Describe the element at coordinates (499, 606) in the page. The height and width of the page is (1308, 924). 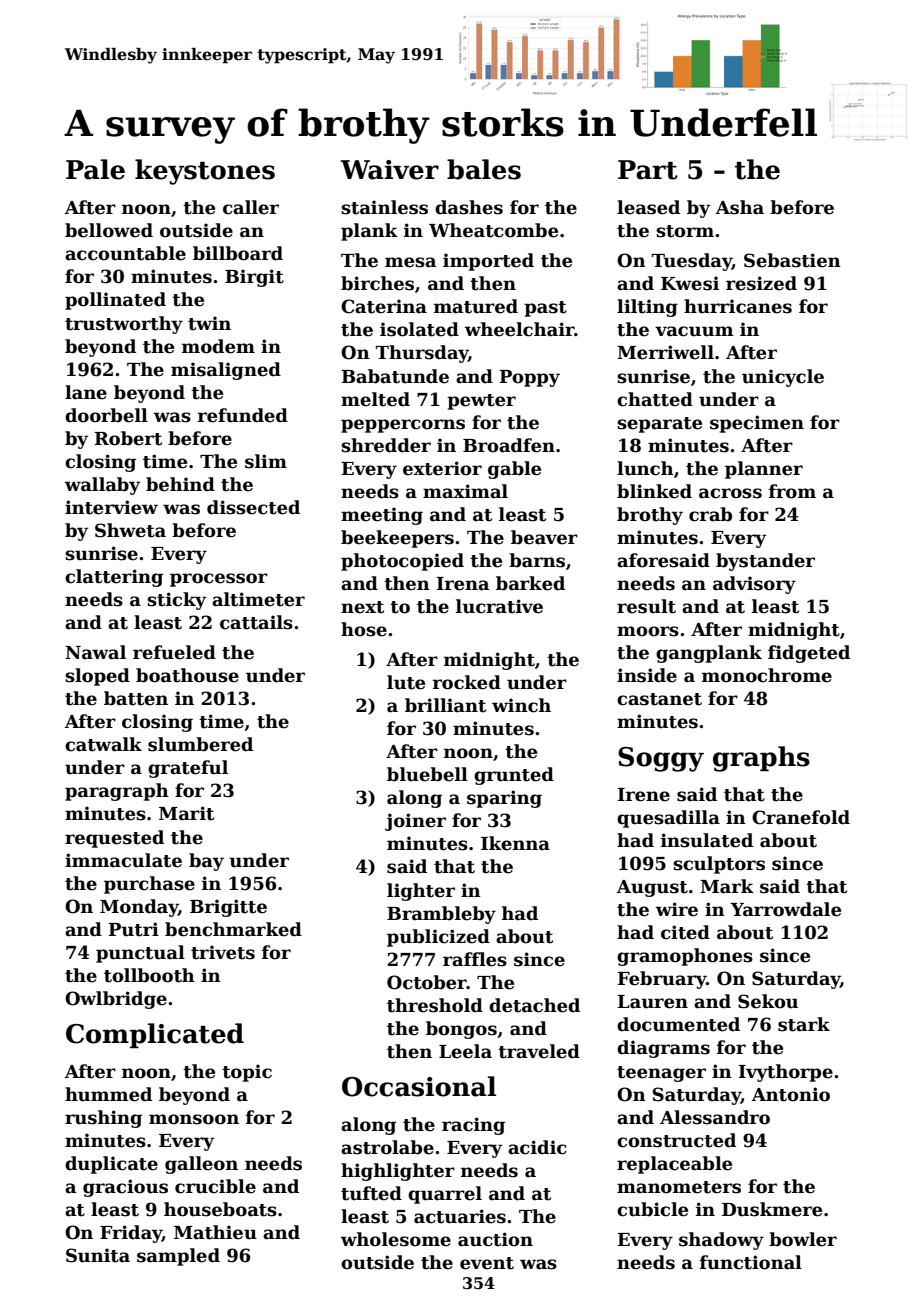
I see `lucrative` at that location.
